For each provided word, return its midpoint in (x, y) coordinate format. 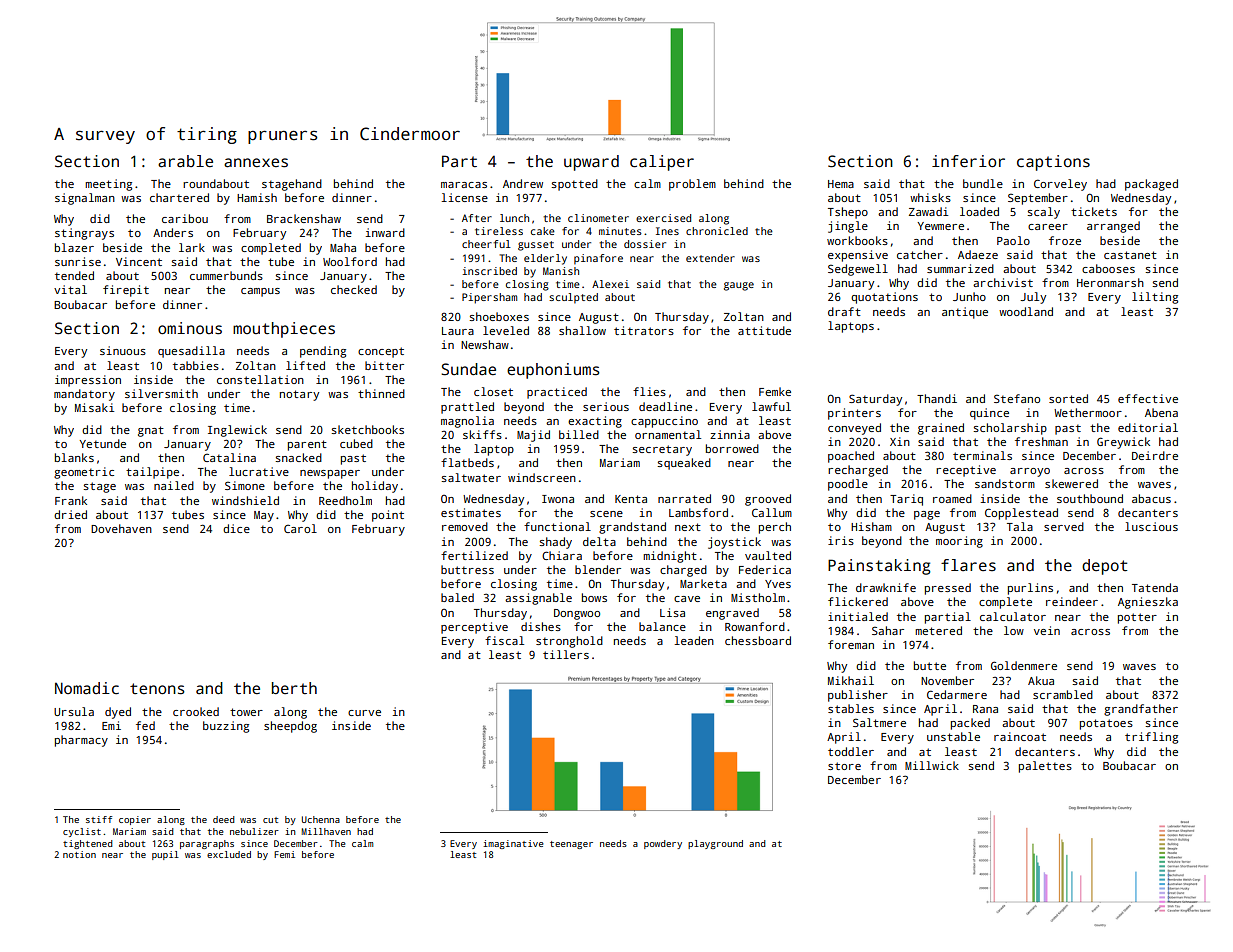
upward (591, 163)
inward (385, 232)
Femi (284, 854)
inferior (968, 161)
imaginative (513, 844)
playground (715, 844)
